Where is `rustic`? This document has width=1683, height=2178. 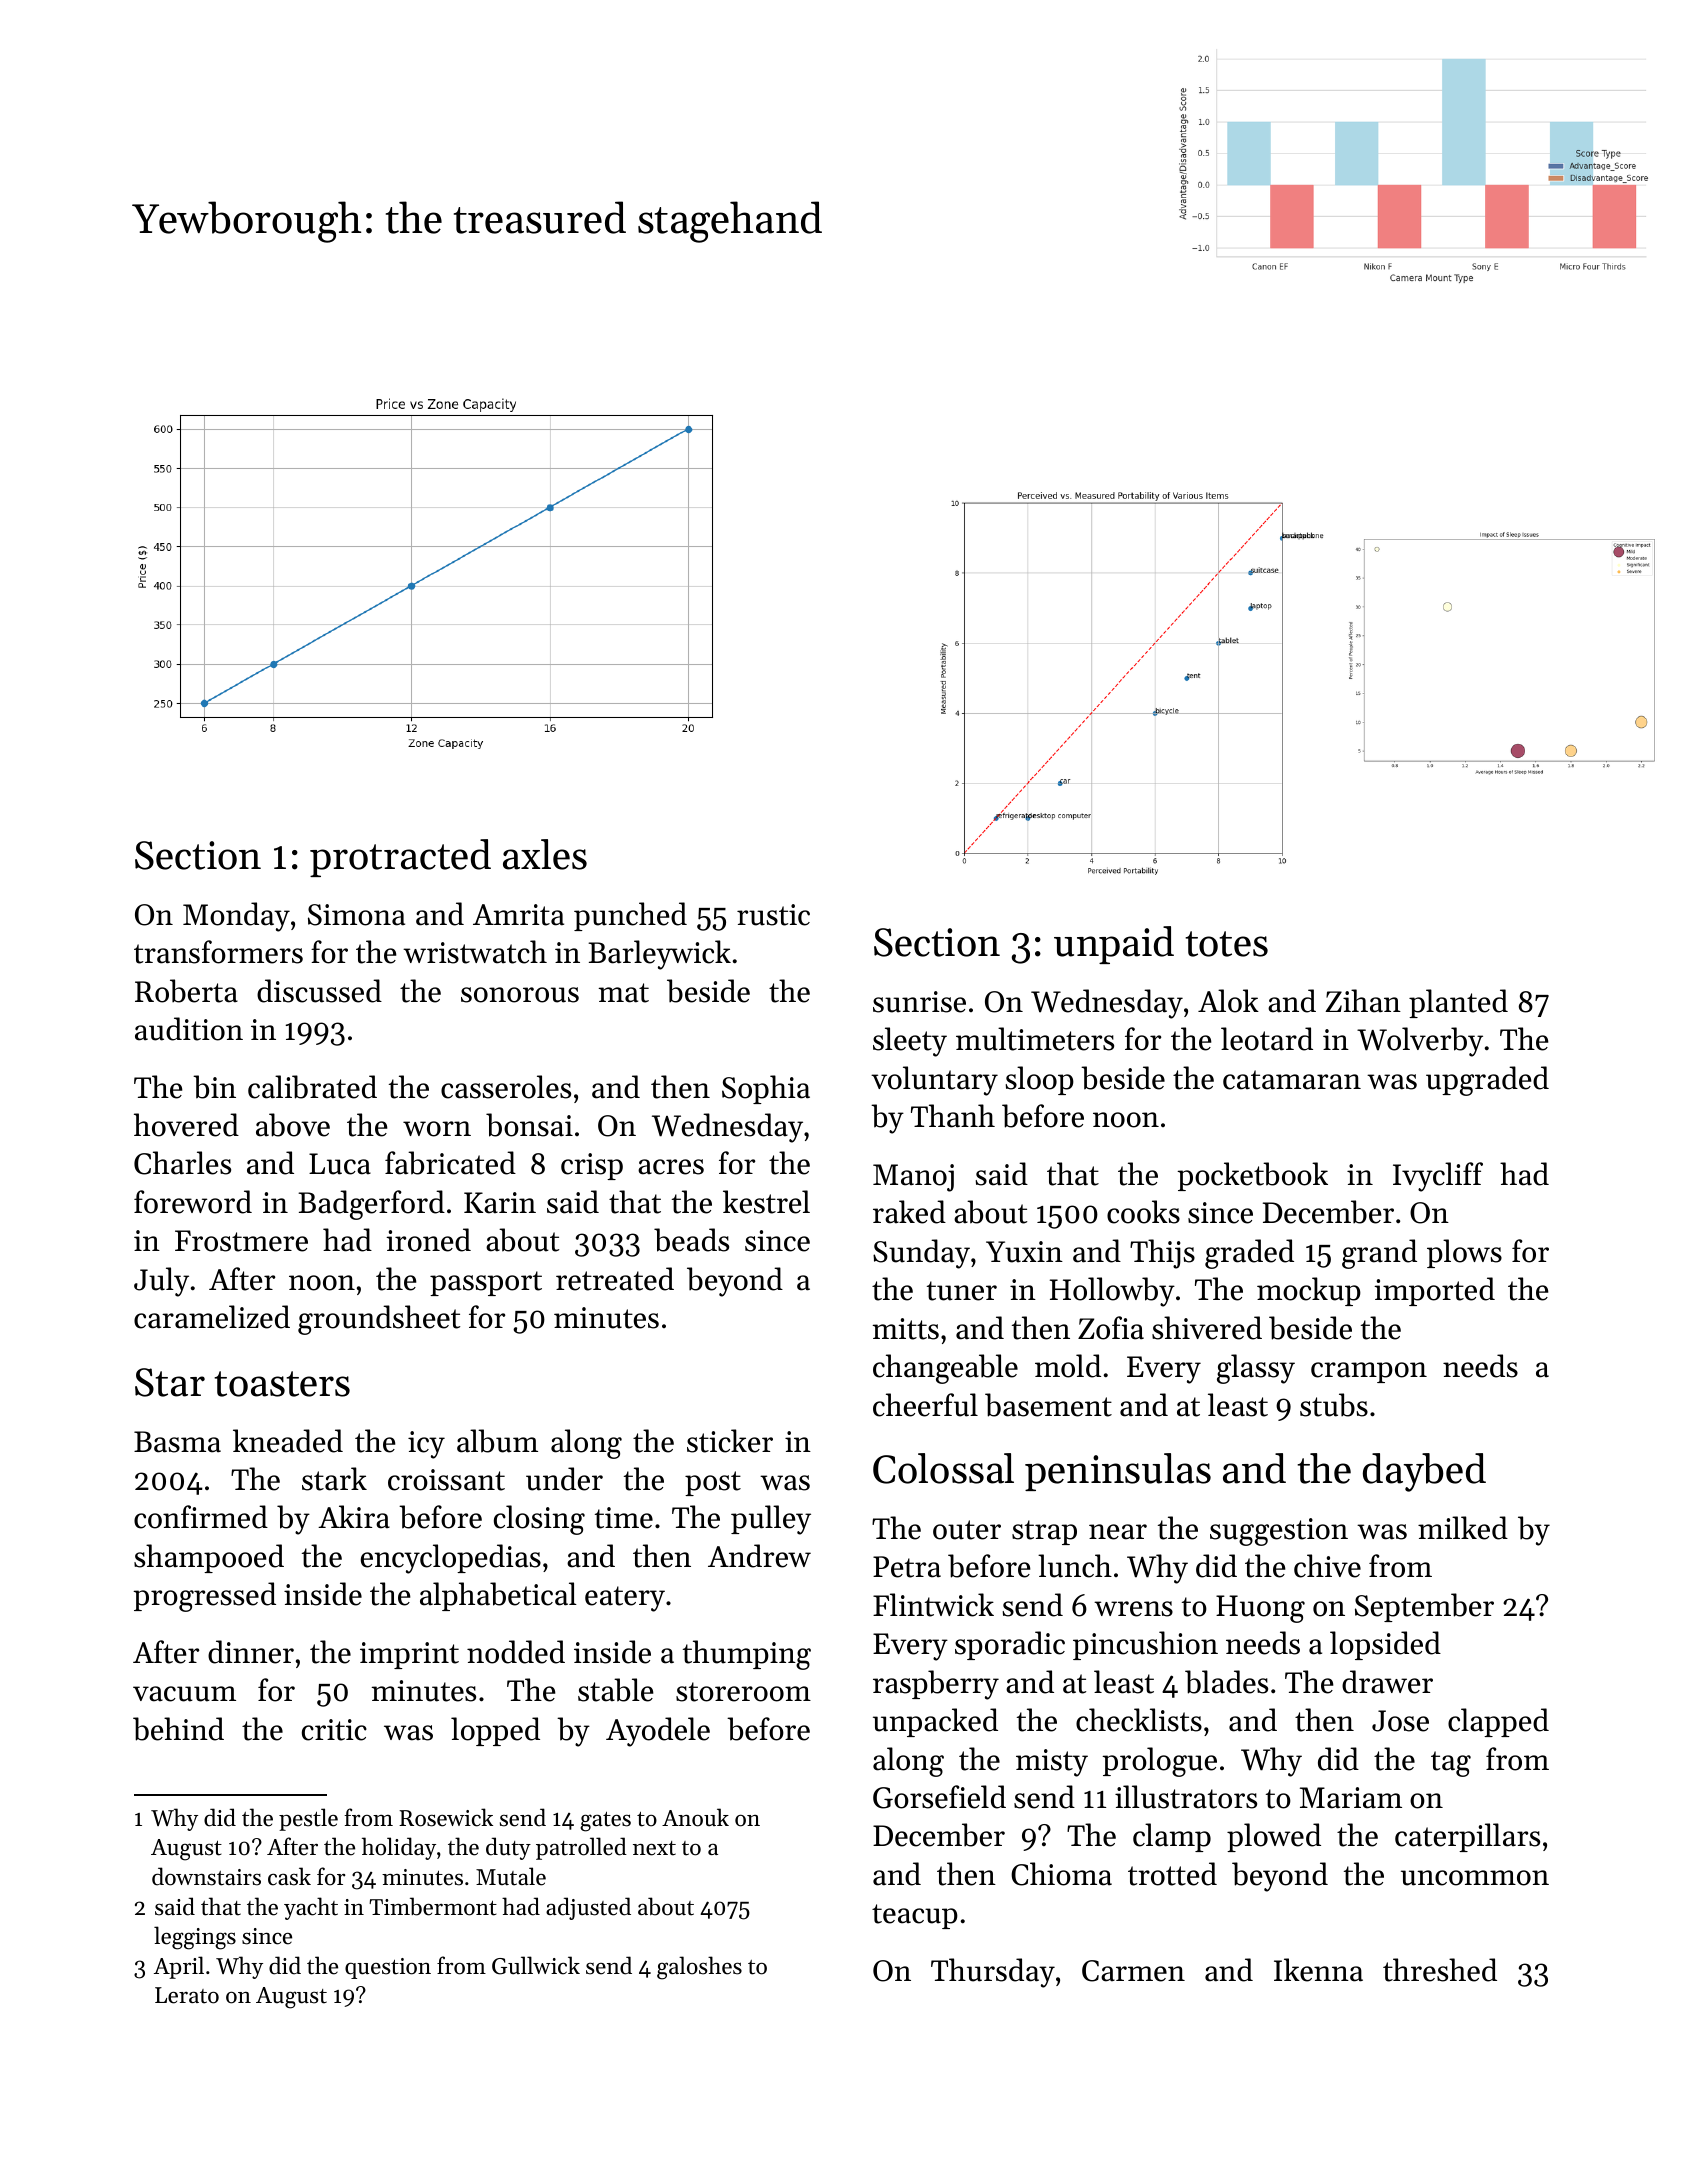
rustic is located at coordinates (773, 915).
